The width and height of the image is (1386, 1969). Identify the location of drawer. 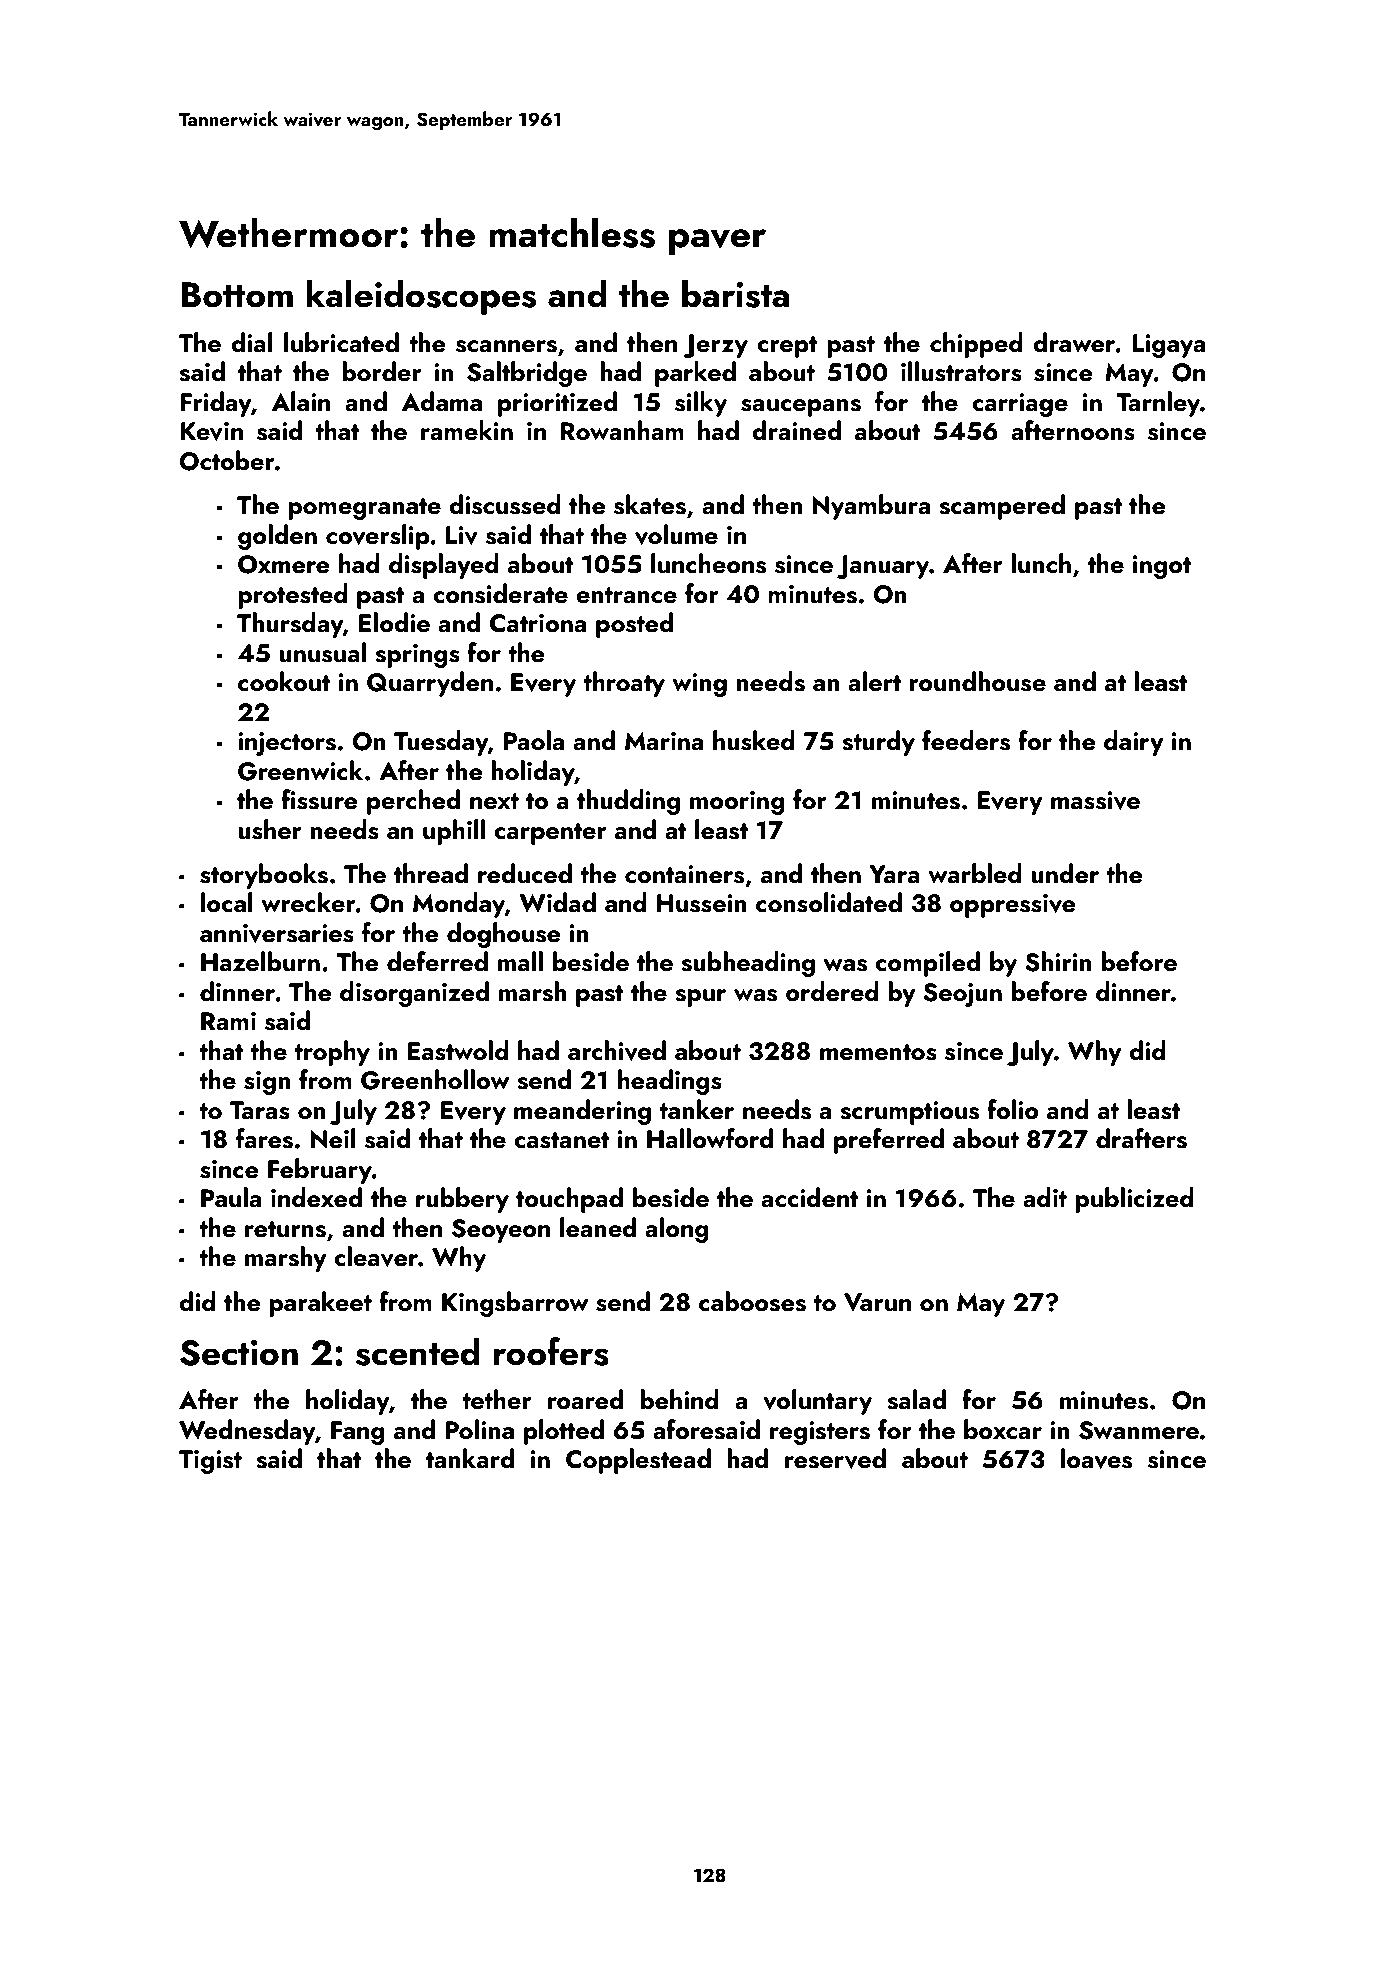
(1074, 342).
